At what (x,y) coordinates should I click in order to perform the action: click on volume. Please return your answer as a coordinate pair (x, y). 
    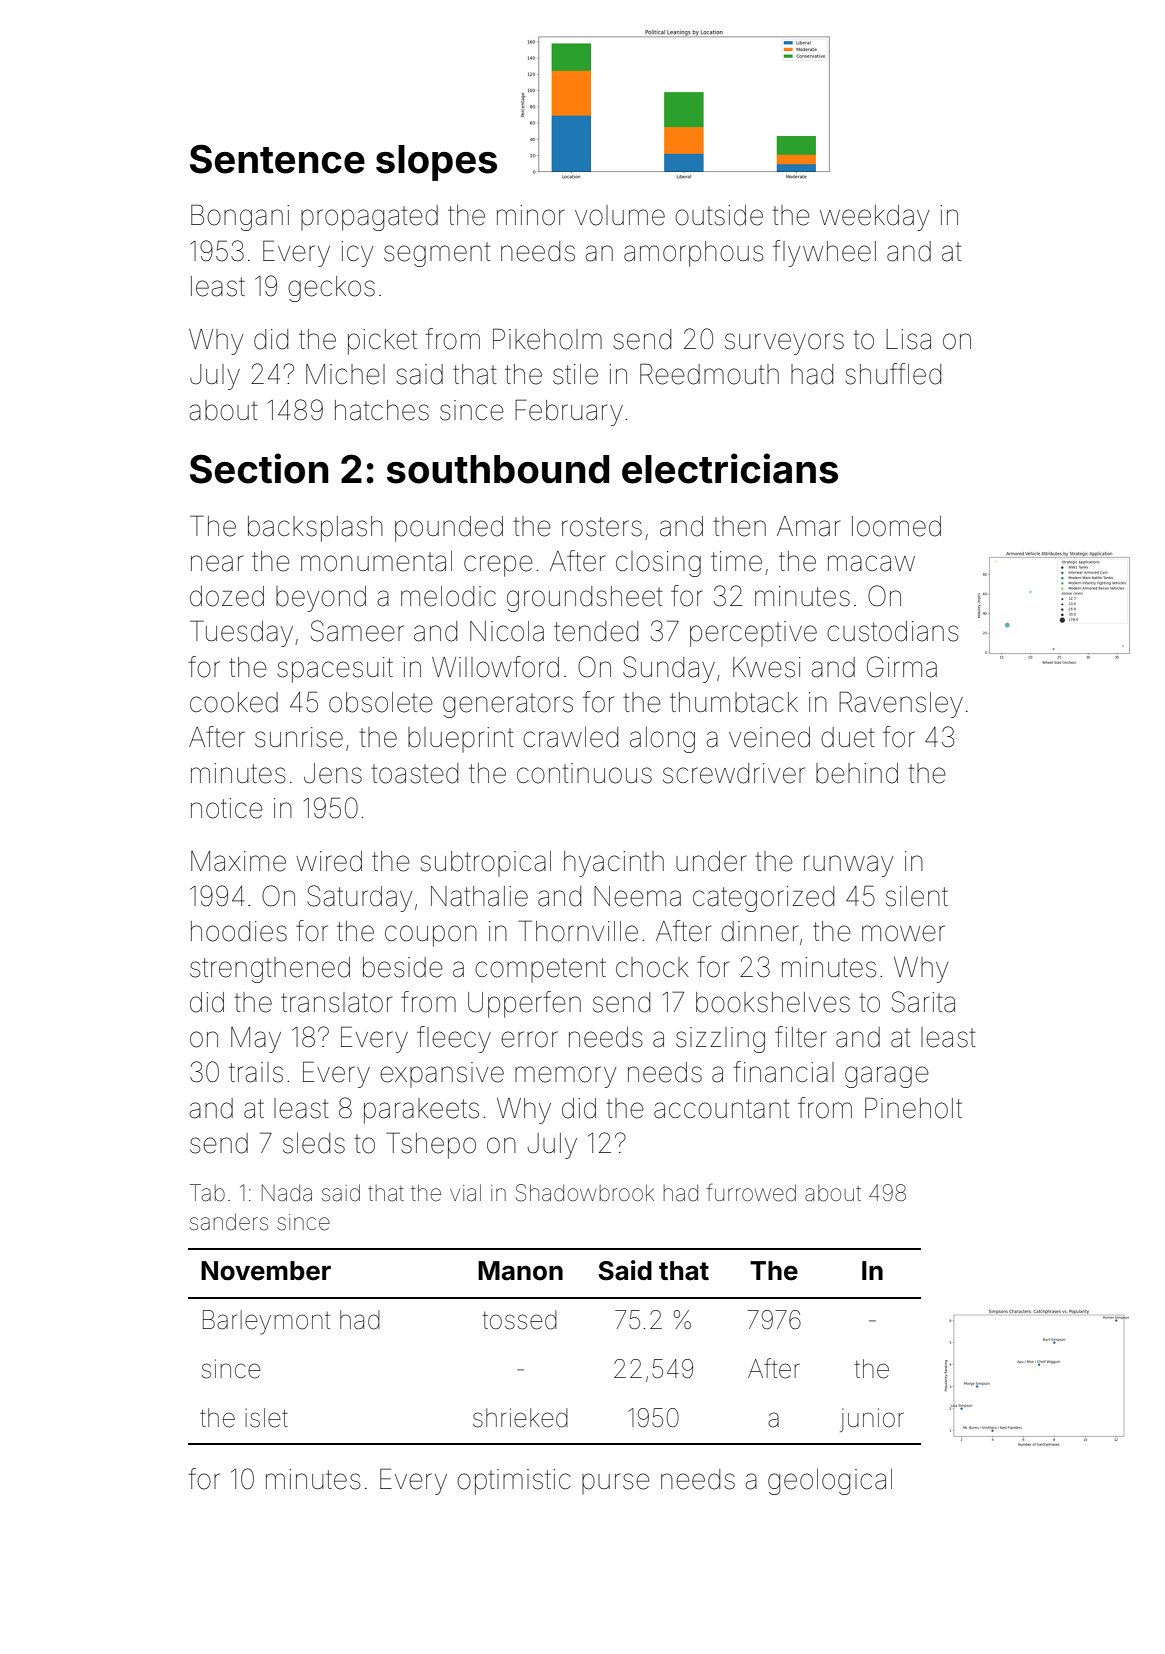
    Looking at the image, I should click on (620, 215).
